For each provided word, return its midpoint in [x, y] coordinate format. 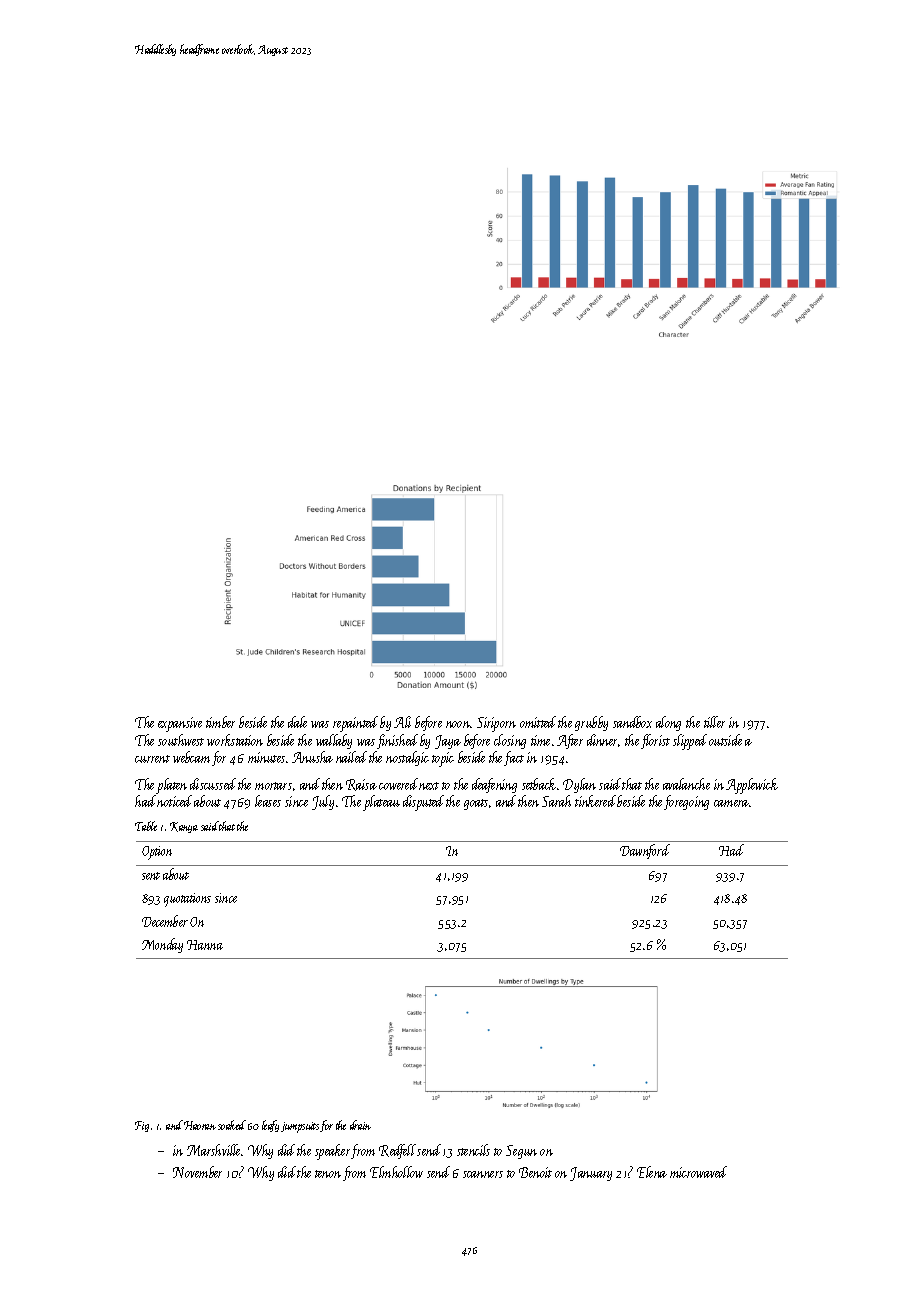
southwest [181, 740]
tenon [328, 1174]
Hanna [205, 945]
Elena [652, 1172]
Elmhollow [396, 1172]
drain [360, 1125]
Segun [521, 1152]
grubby [591, 723]
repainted [355, 724]
